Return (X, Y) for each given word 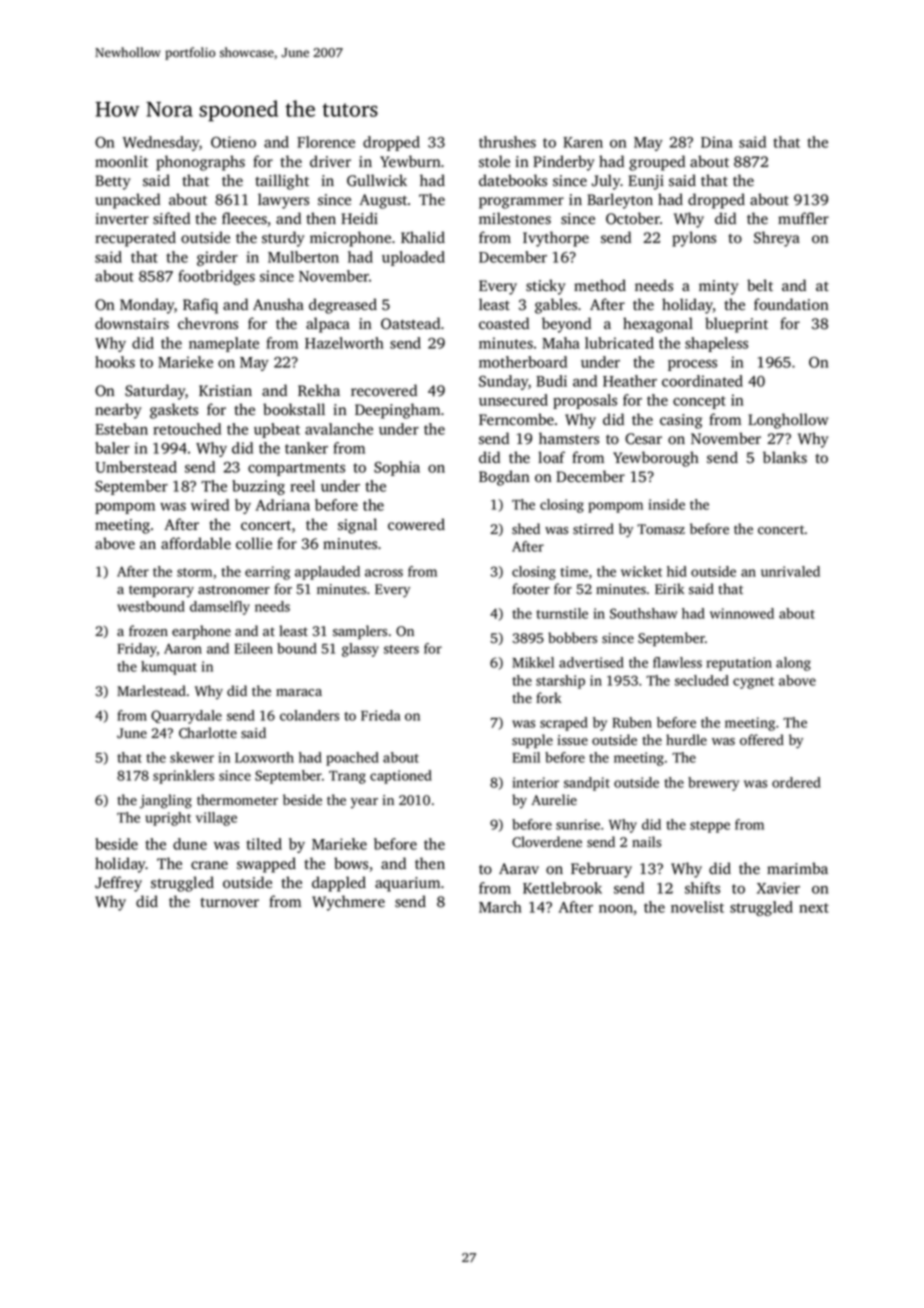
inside (667, 504)
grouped (657, 163)
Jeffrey (118, 884)
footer (531, 589)
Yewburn (410, 161)
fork (548, 698)
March (500, 907)
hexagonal (658, 325)
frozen (148, 631)
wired (210, 505)
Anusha (278, 304)
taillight (282, 182)
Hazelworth (344, 343)
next (814, 908)
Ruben (632, 722)
